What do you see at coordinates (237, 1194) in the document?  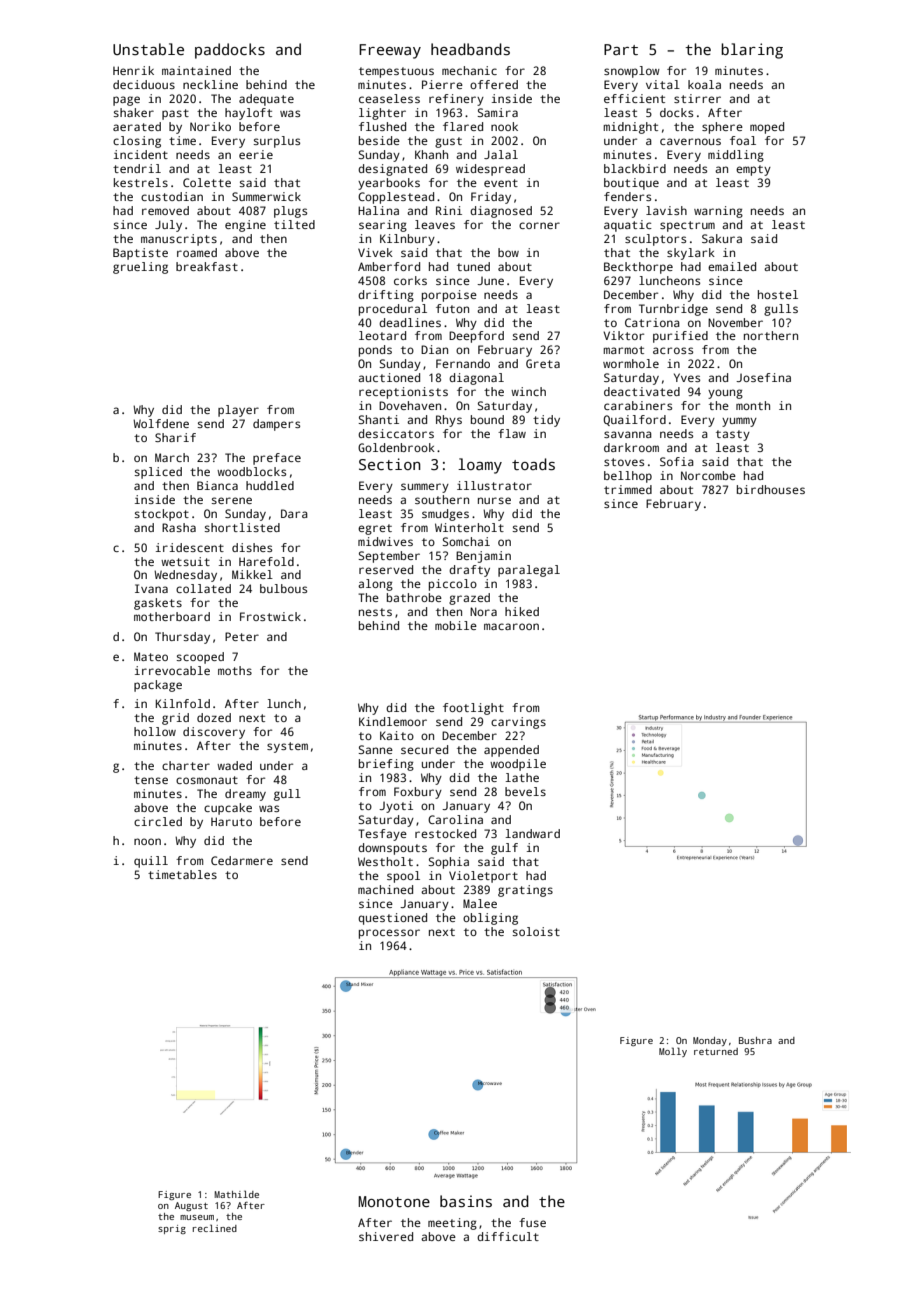 I see `Mathilde` at bounding box center [237, 1194].
